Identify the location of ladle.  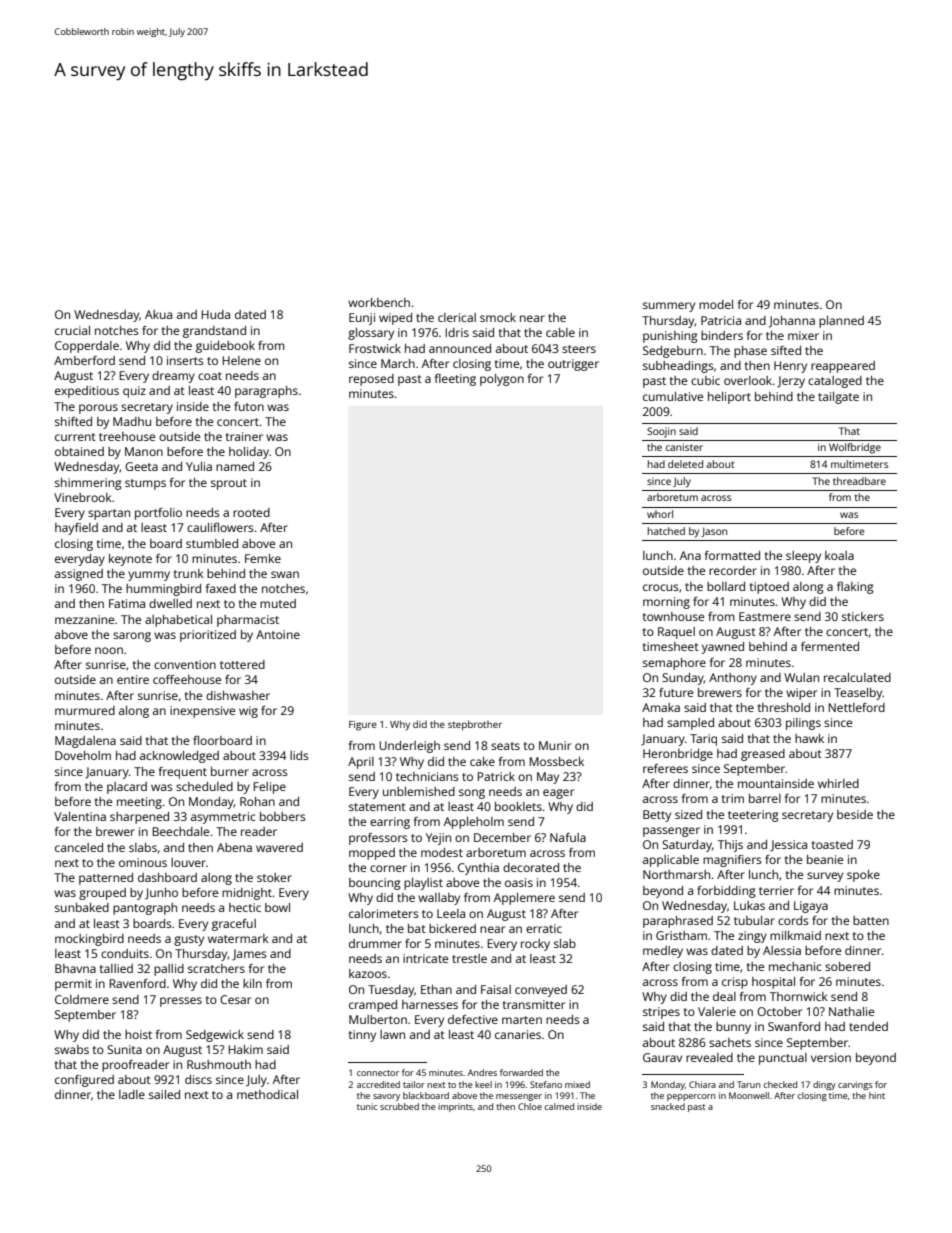
(132, 1094).
